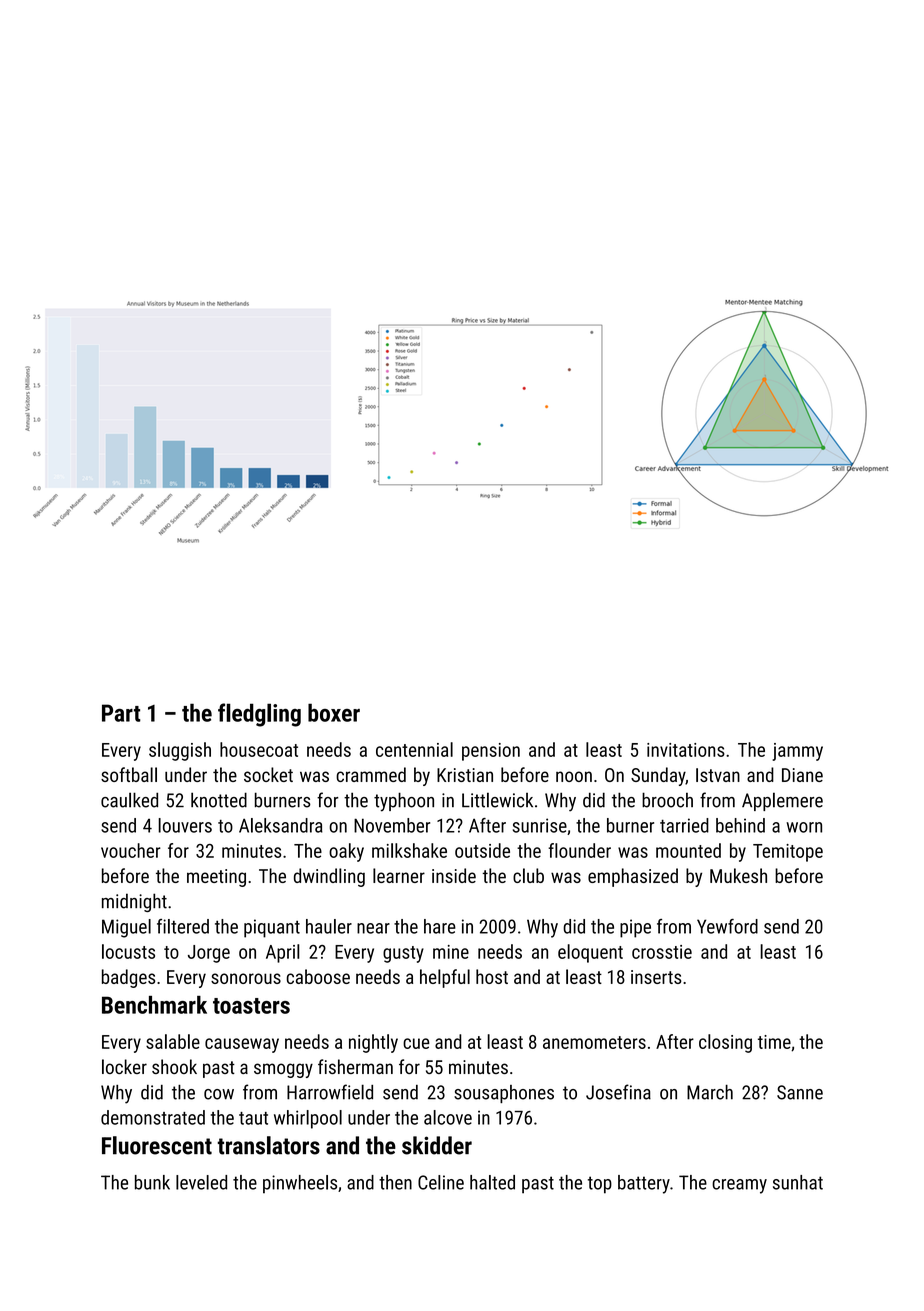  What do you see at coordinates (129, 800) in the screenshot?
I see `caulked` at bounding box center [129, 800].
